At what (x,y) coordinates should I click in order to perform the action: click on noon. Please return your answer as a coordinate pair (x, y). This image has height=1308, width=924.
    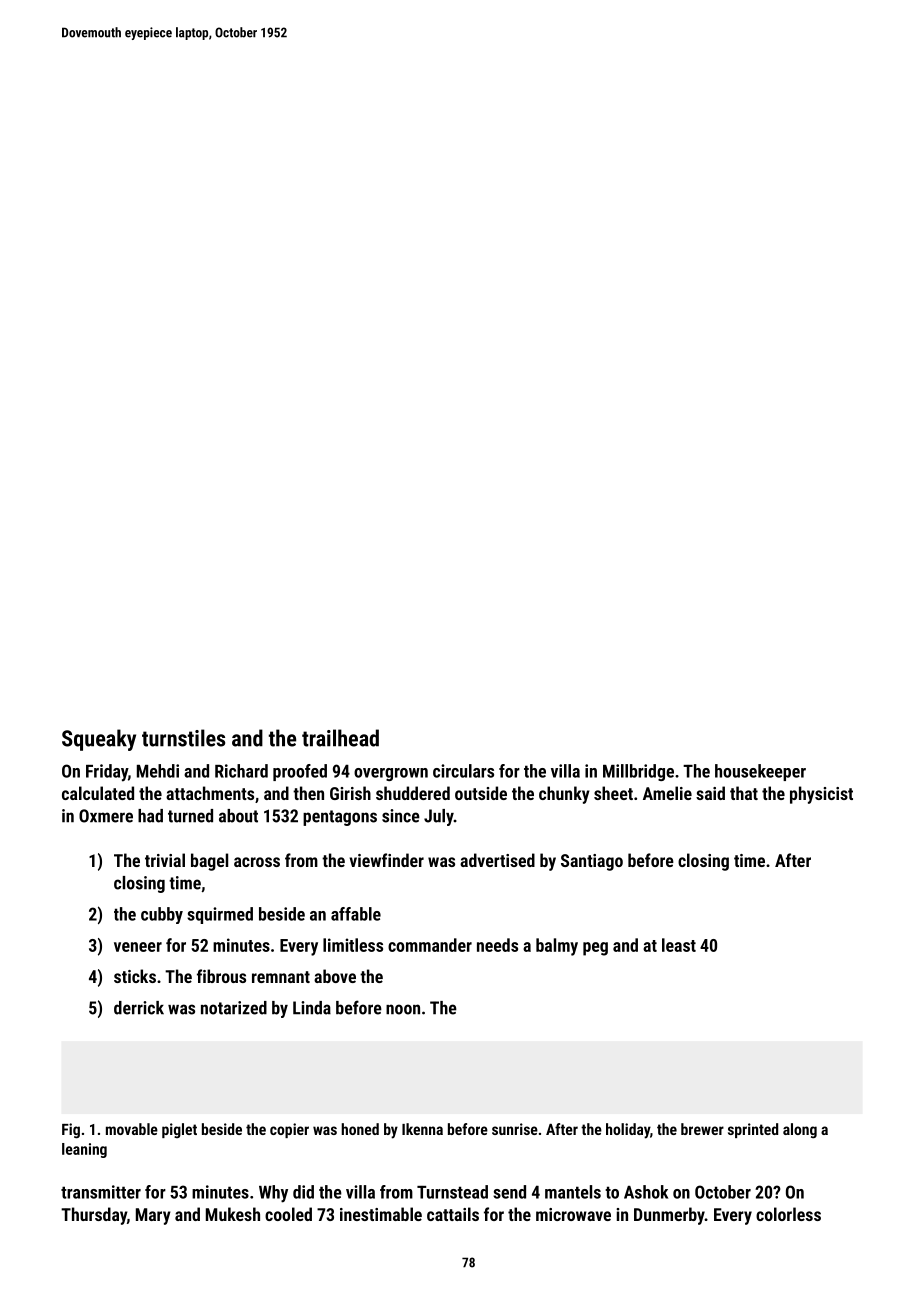
    Looking at the image, I should click on (403, 1009).
